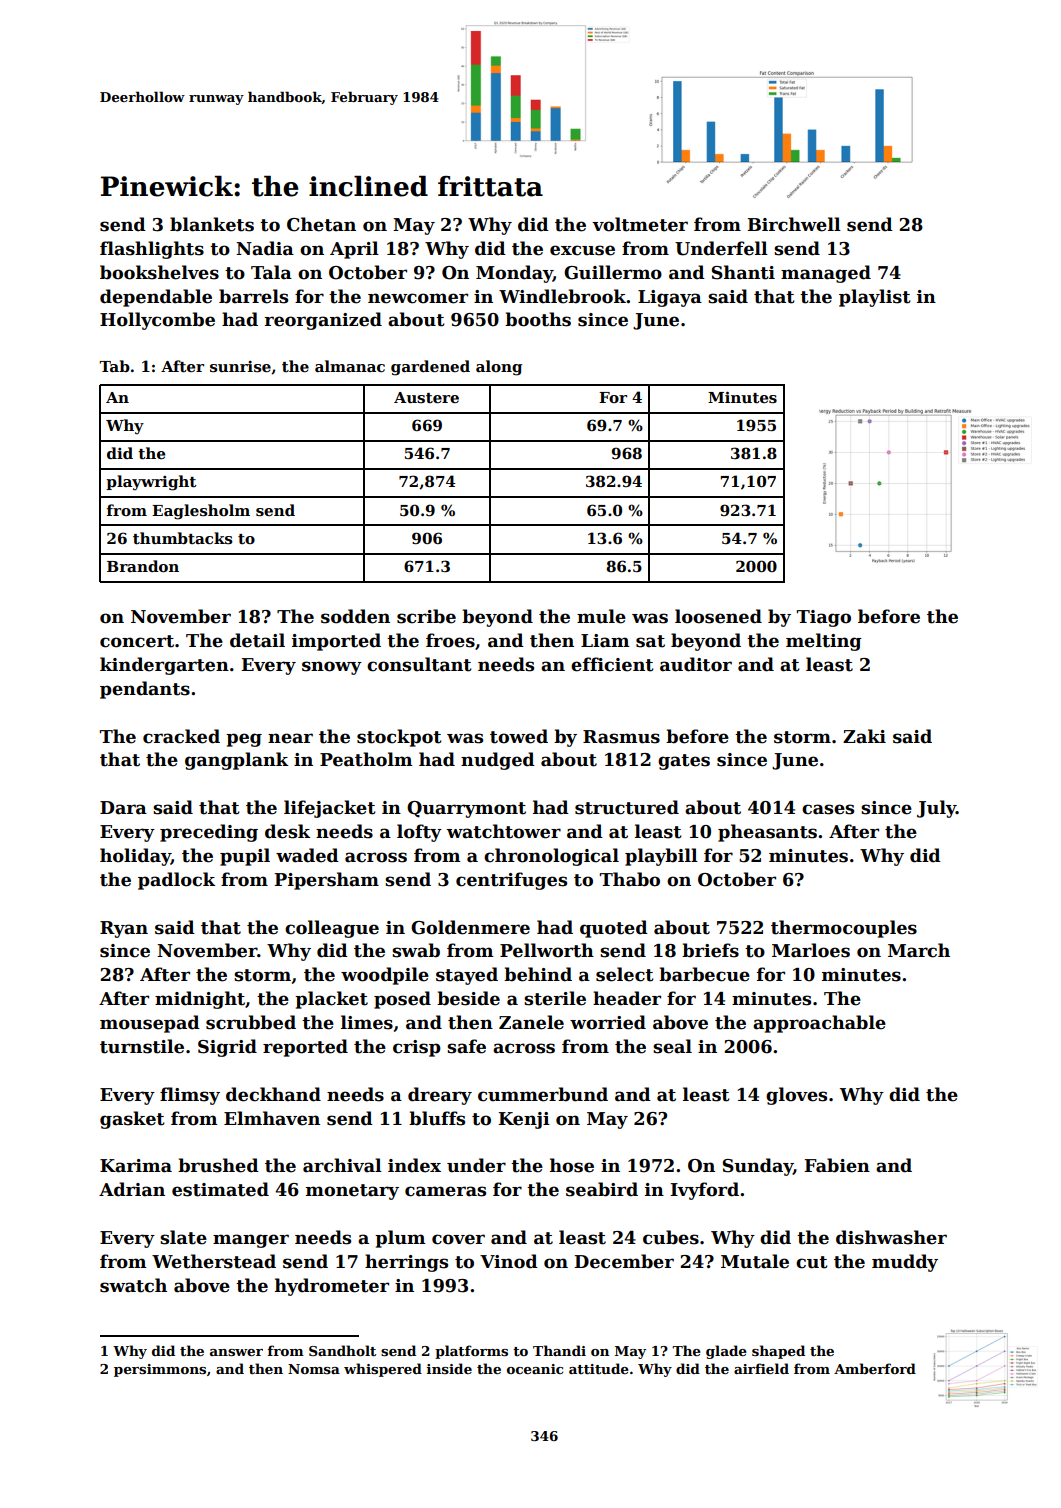 The image size is (1061, 1508). What do you see at coordinates (355, 616) in the document?
I see `sodden` at bounding box center [355, 616].
